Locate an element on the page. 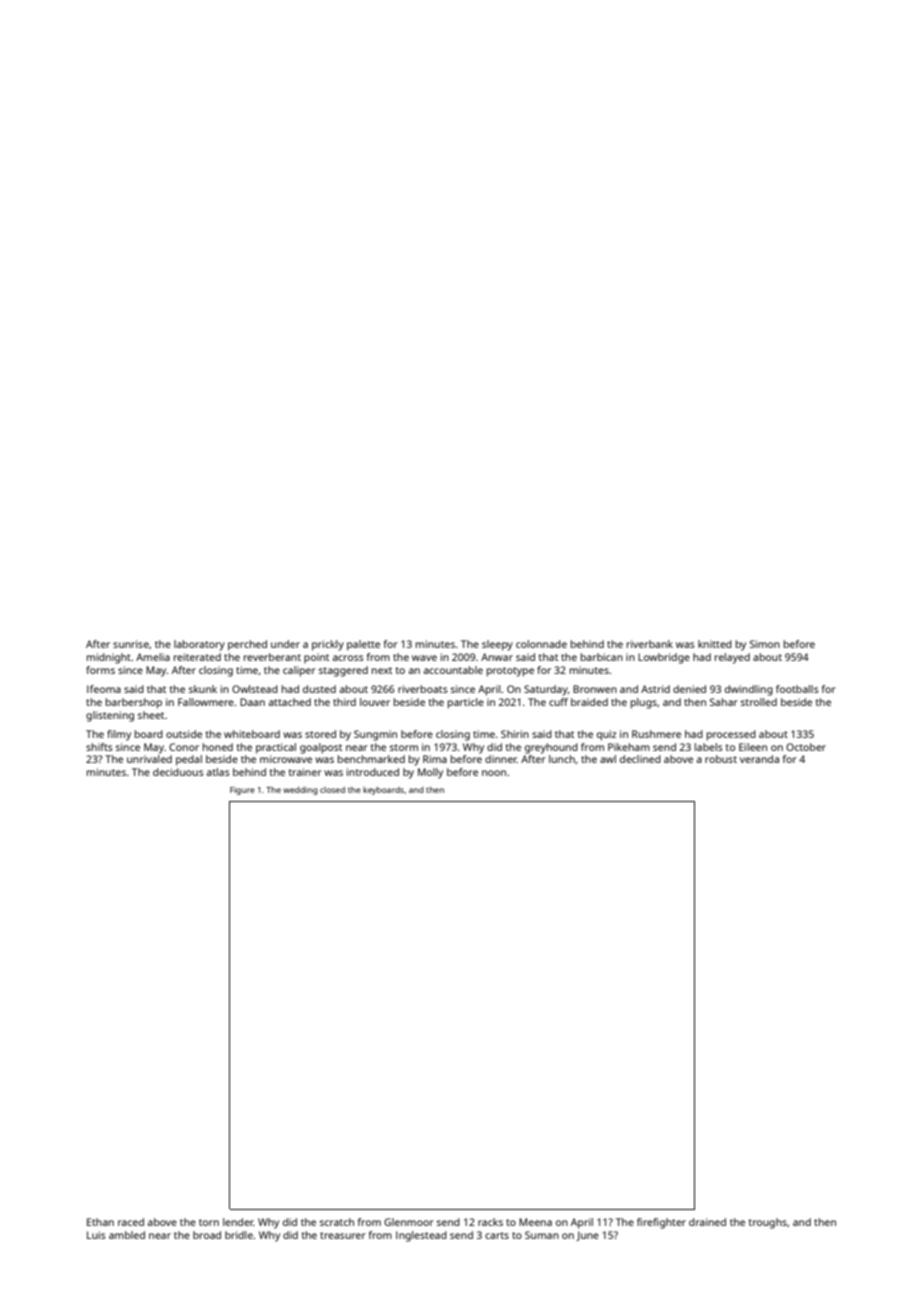 The image size is (924, 1308). bridle is located at coordinates (239, 1235).
